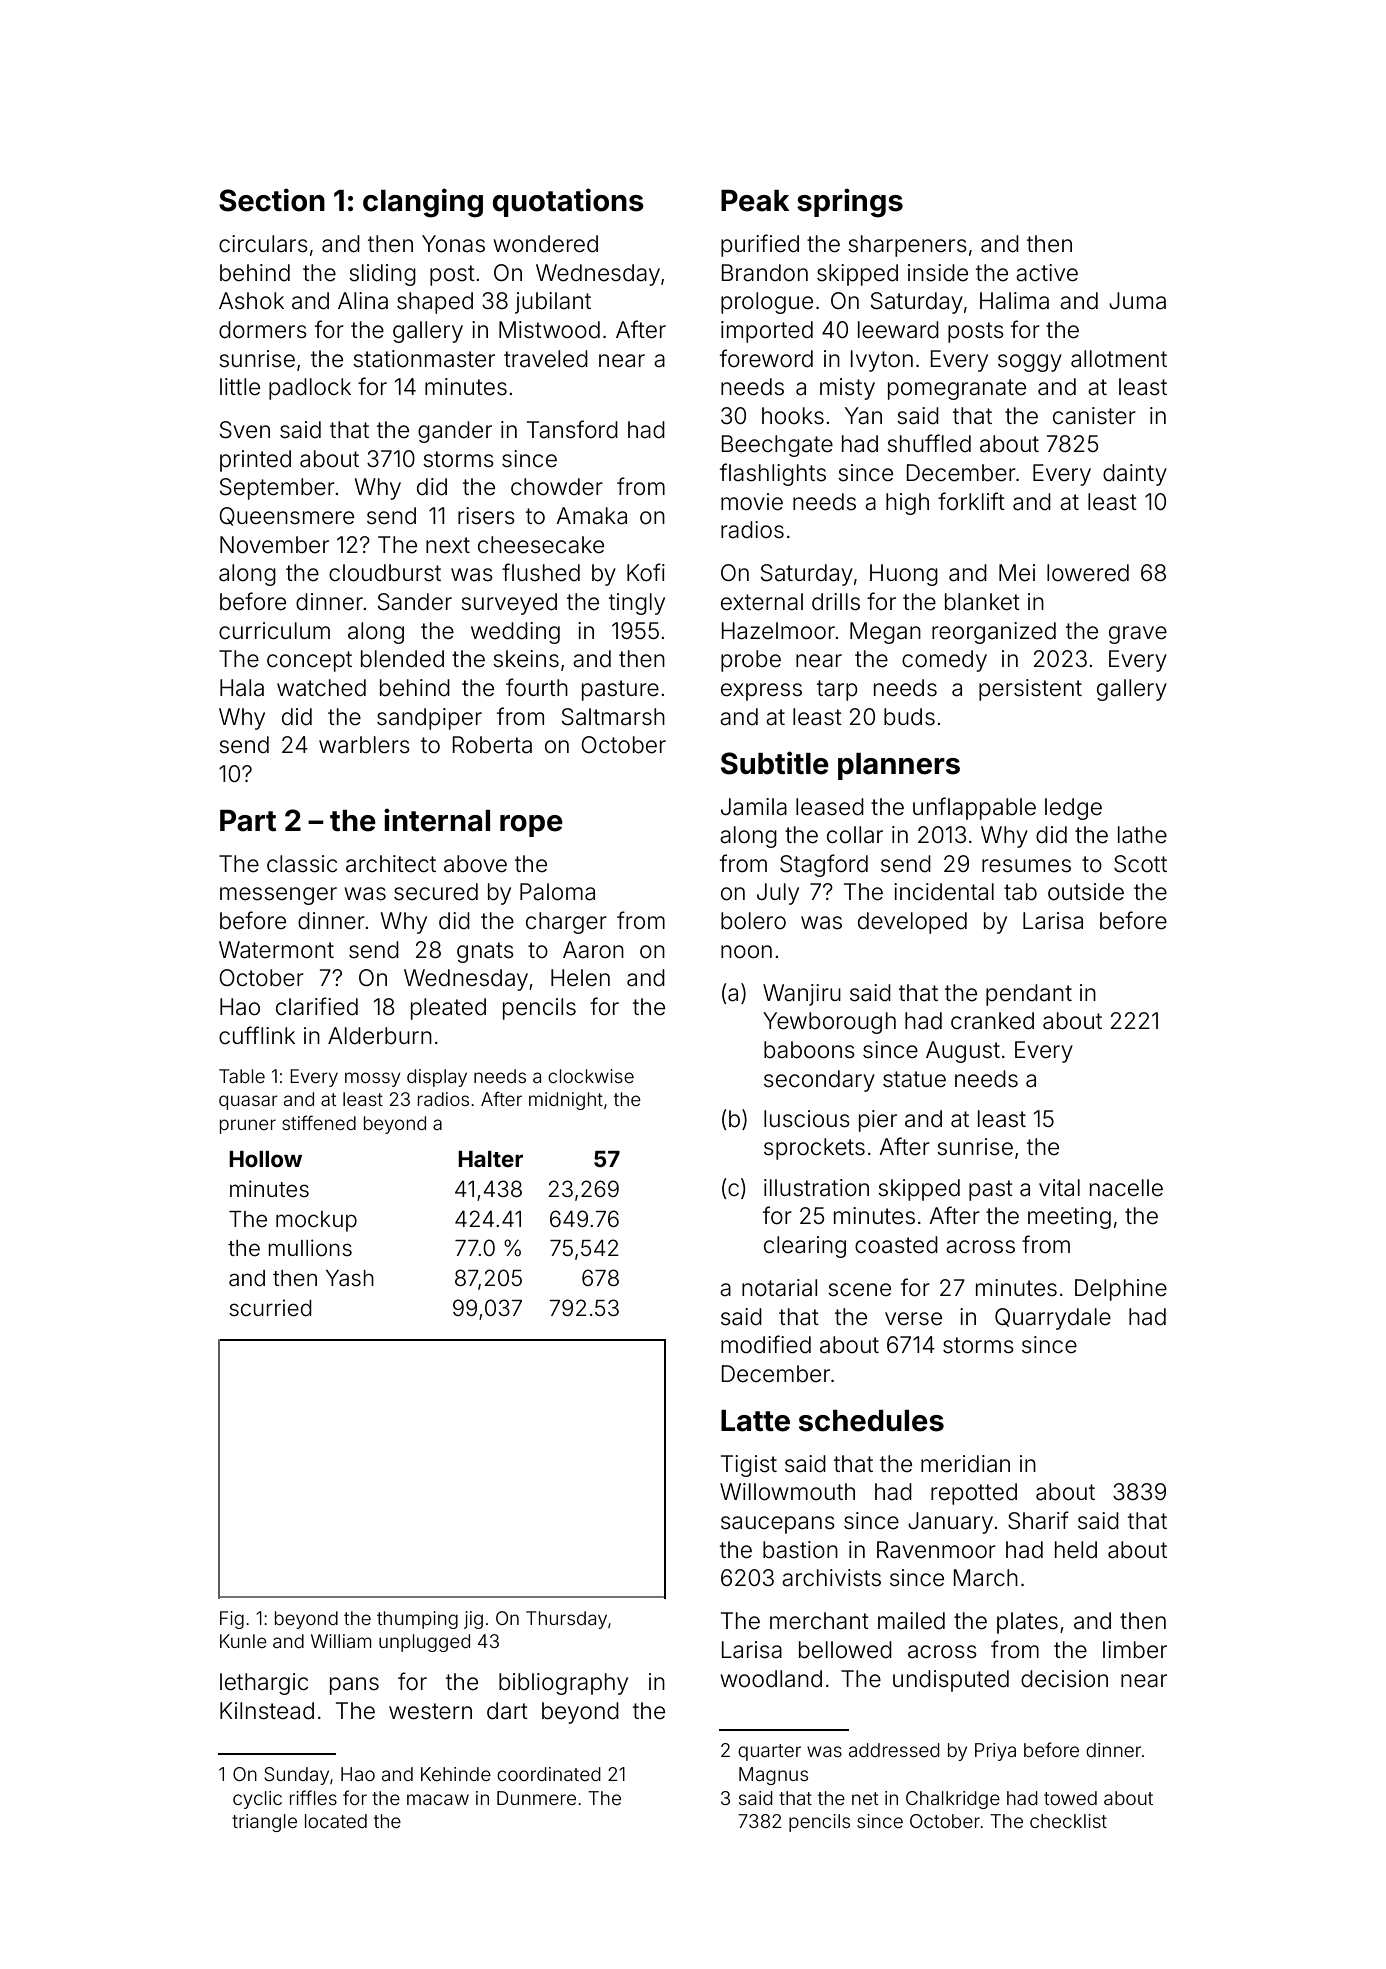 The width and height of the screenshot is (1386, 1969). Describe the element at coordinates (264, 1823) in the screenshot. I see `triangle` at that location.
